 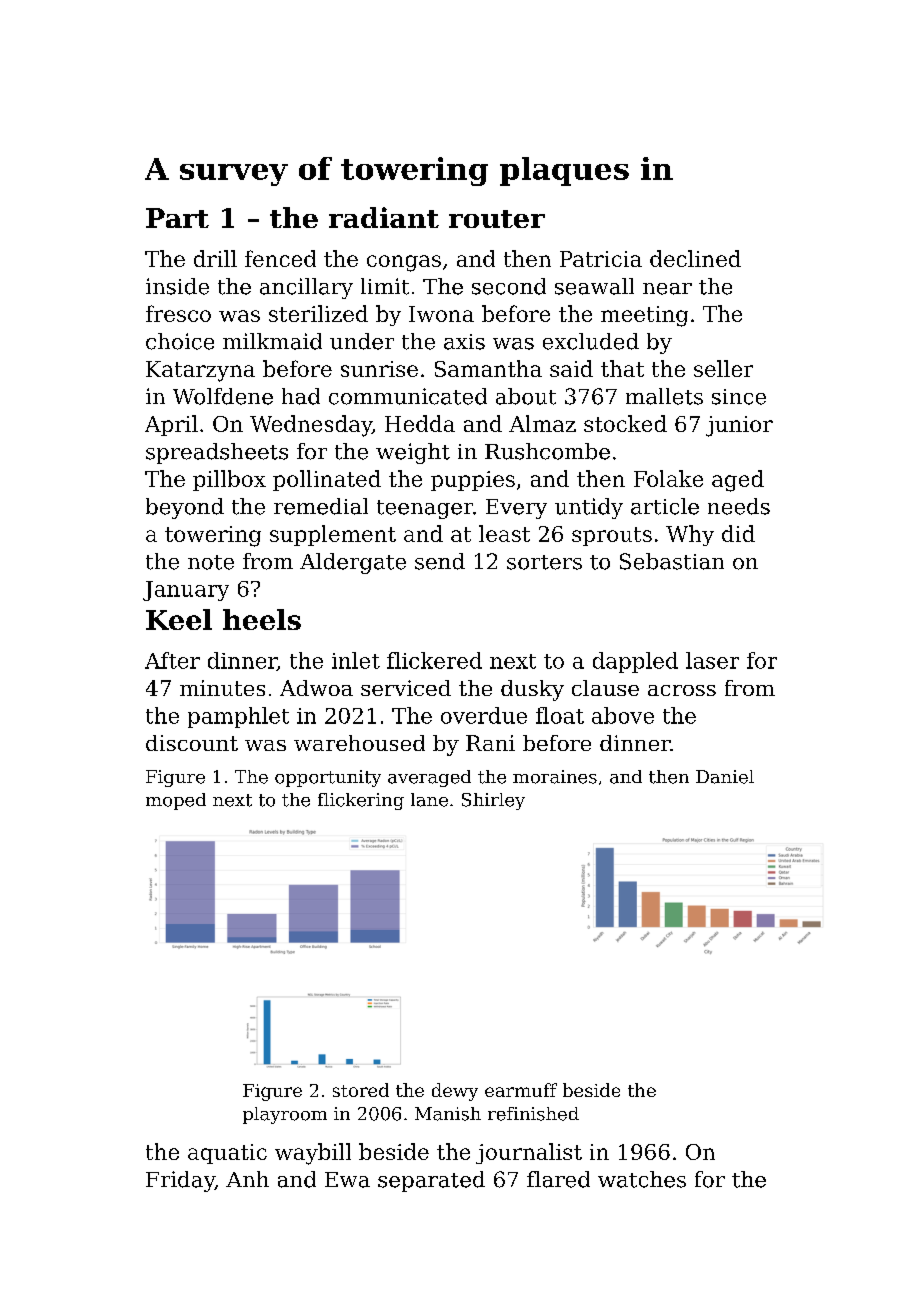 I want to click on fresco, so click(x=178, y=313).
